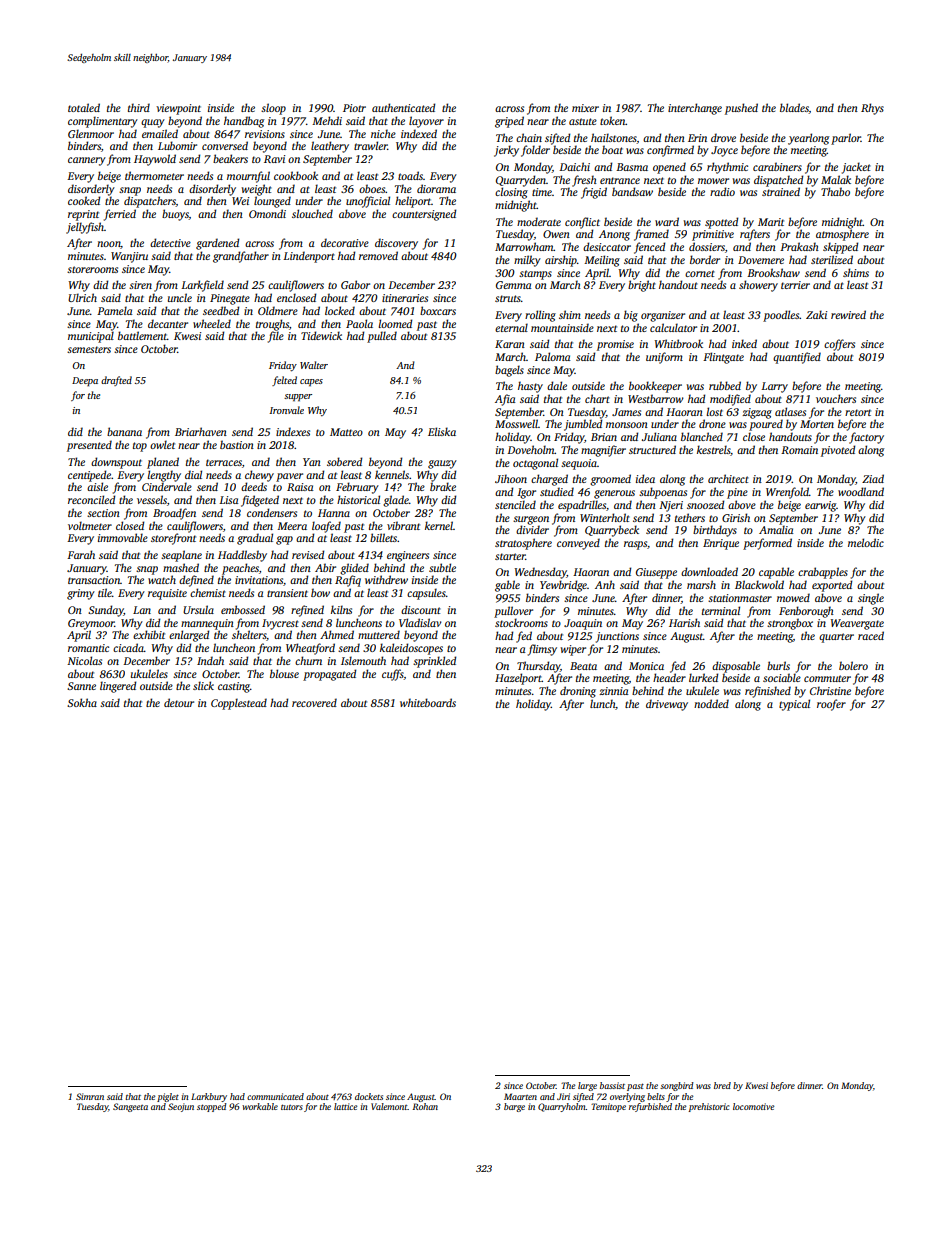 This image has height=1233, width=952. Describe the element at coordinates (695, 109) in the image. I see `interchange` at that location.
